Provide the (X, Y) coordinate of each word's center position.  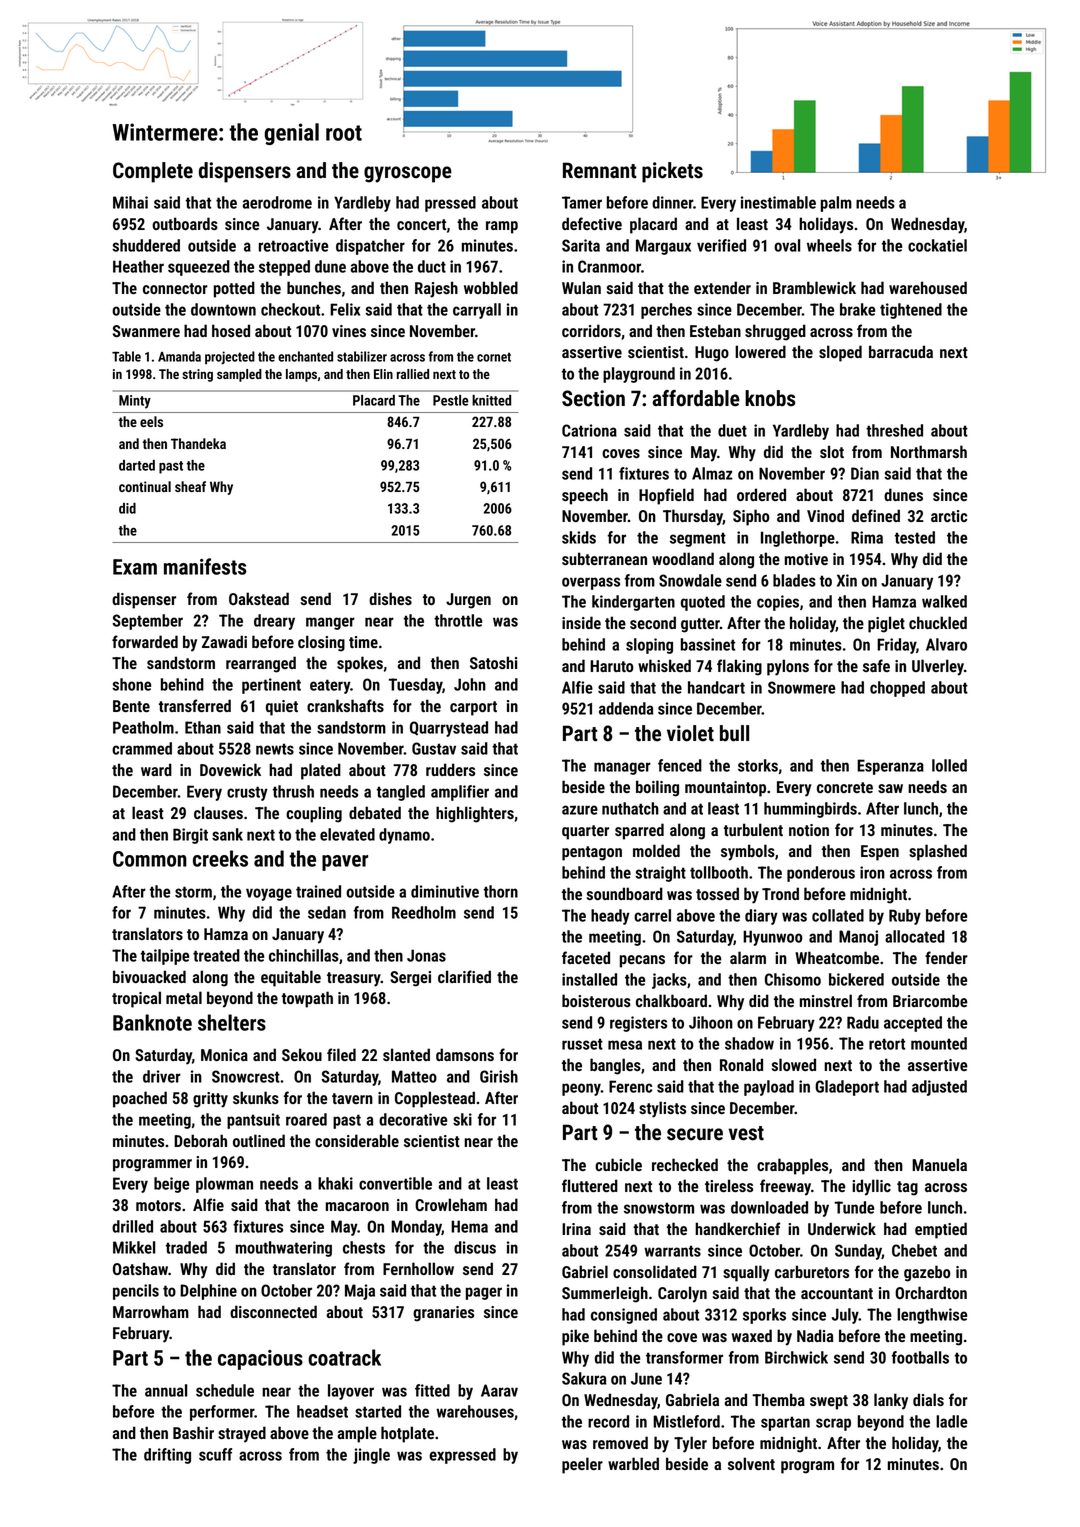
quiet (282, 708)
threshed (894, 430)
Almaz (712, 473)
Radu (863, 1022)
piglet (886, 624)
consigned (624, 1316)
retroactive (293, 245)
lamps (301, 375)
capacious (260, 1360)
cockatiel (937, 245)
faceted (586, 957)
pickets (672, 172)
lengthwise (932, 1316)
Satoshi (493, 662)
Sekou (302, 1054)
